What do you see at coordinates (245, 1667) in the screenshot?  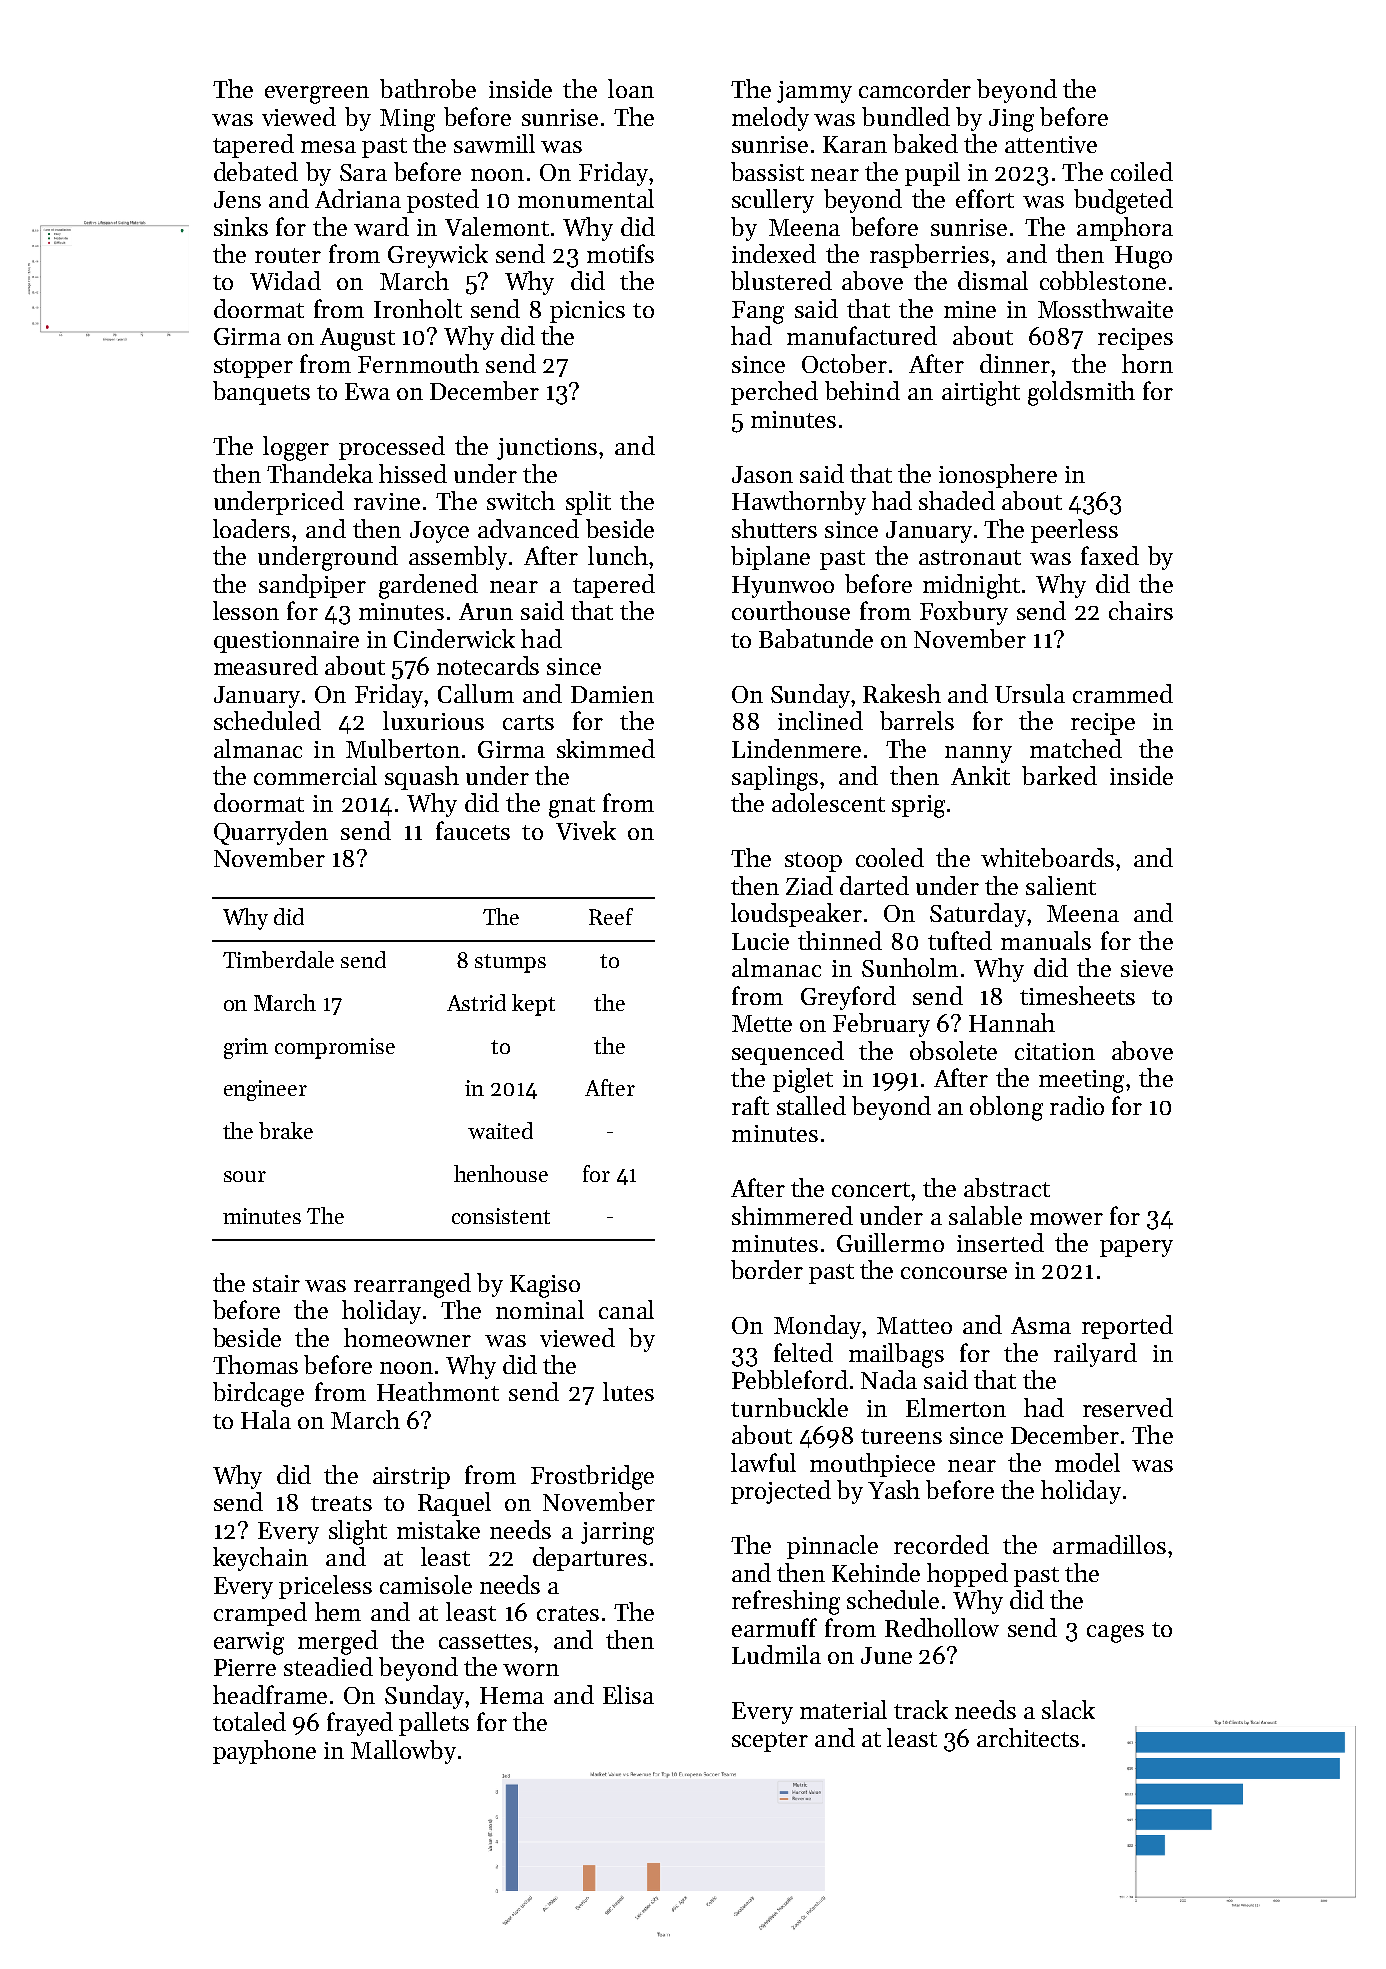 I see `Pierre` at bounding box center [245, 1667].
